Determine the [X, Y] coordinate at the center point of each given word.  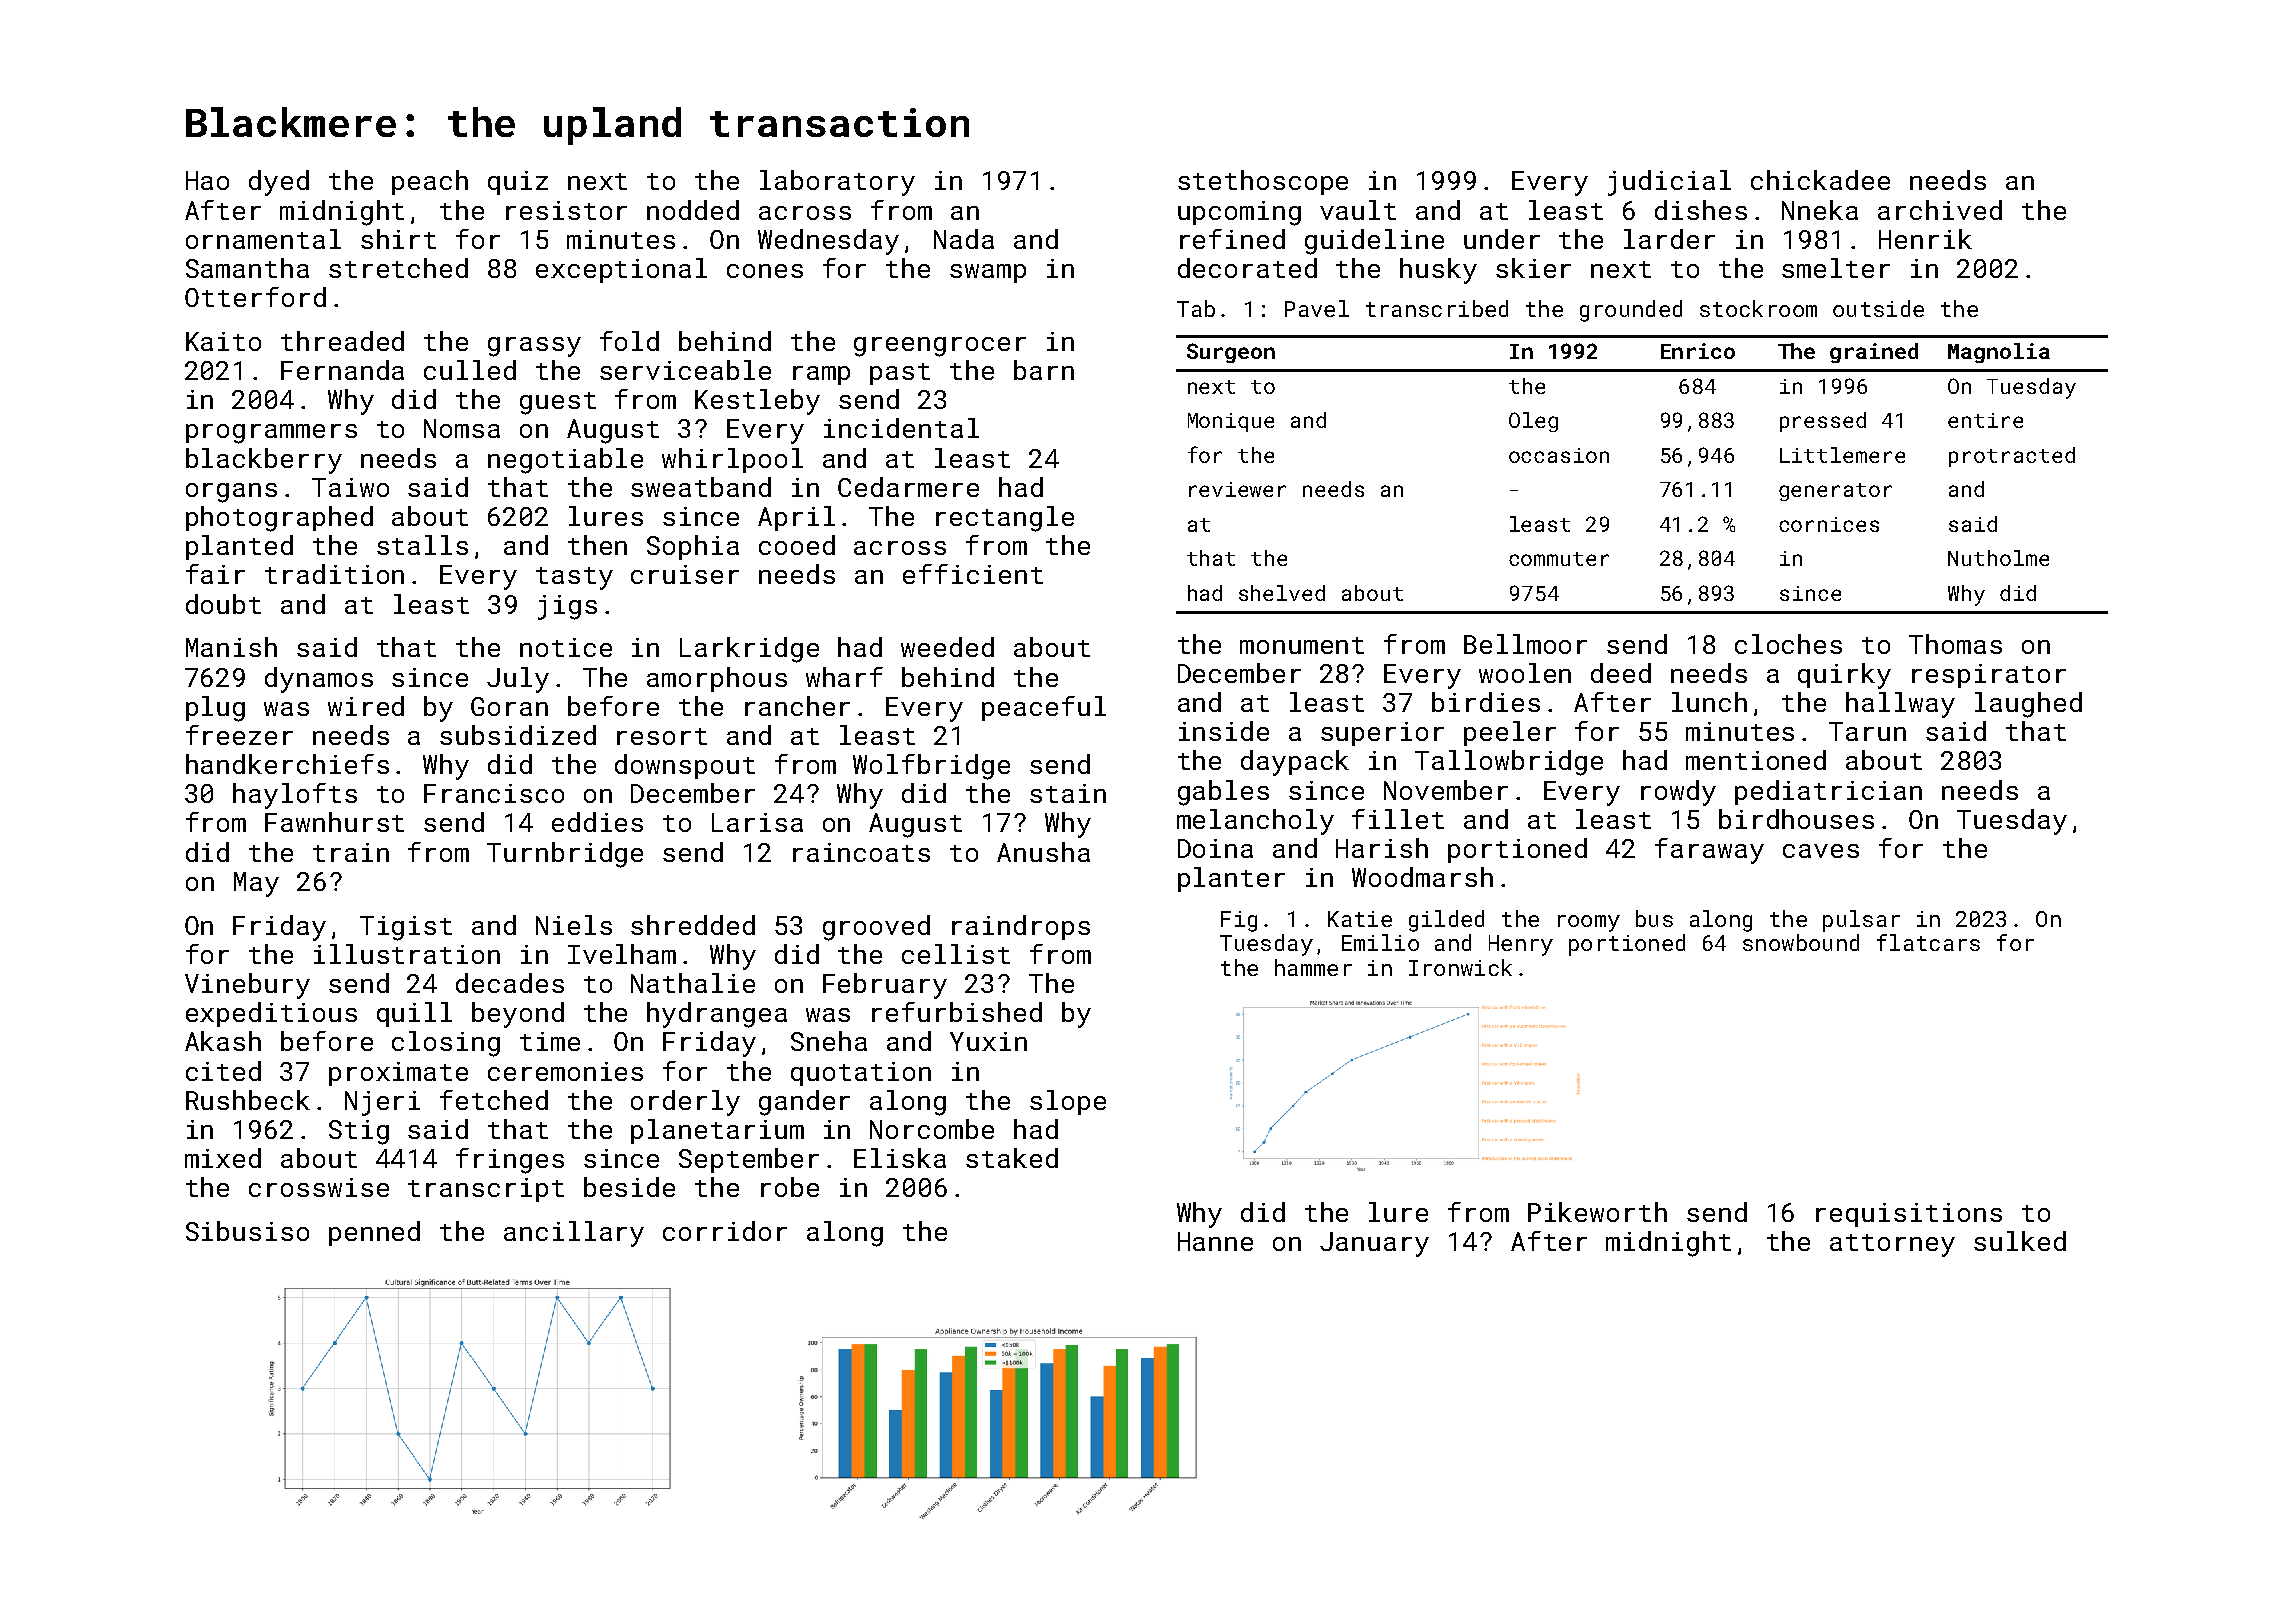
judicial [1669, 183]
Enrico [1698, 351]
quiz [518, 183]
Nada [964, 239]
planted [239, 547]
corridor [725, 1231]
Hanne [1215, 1241]
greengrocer [940, 347]
